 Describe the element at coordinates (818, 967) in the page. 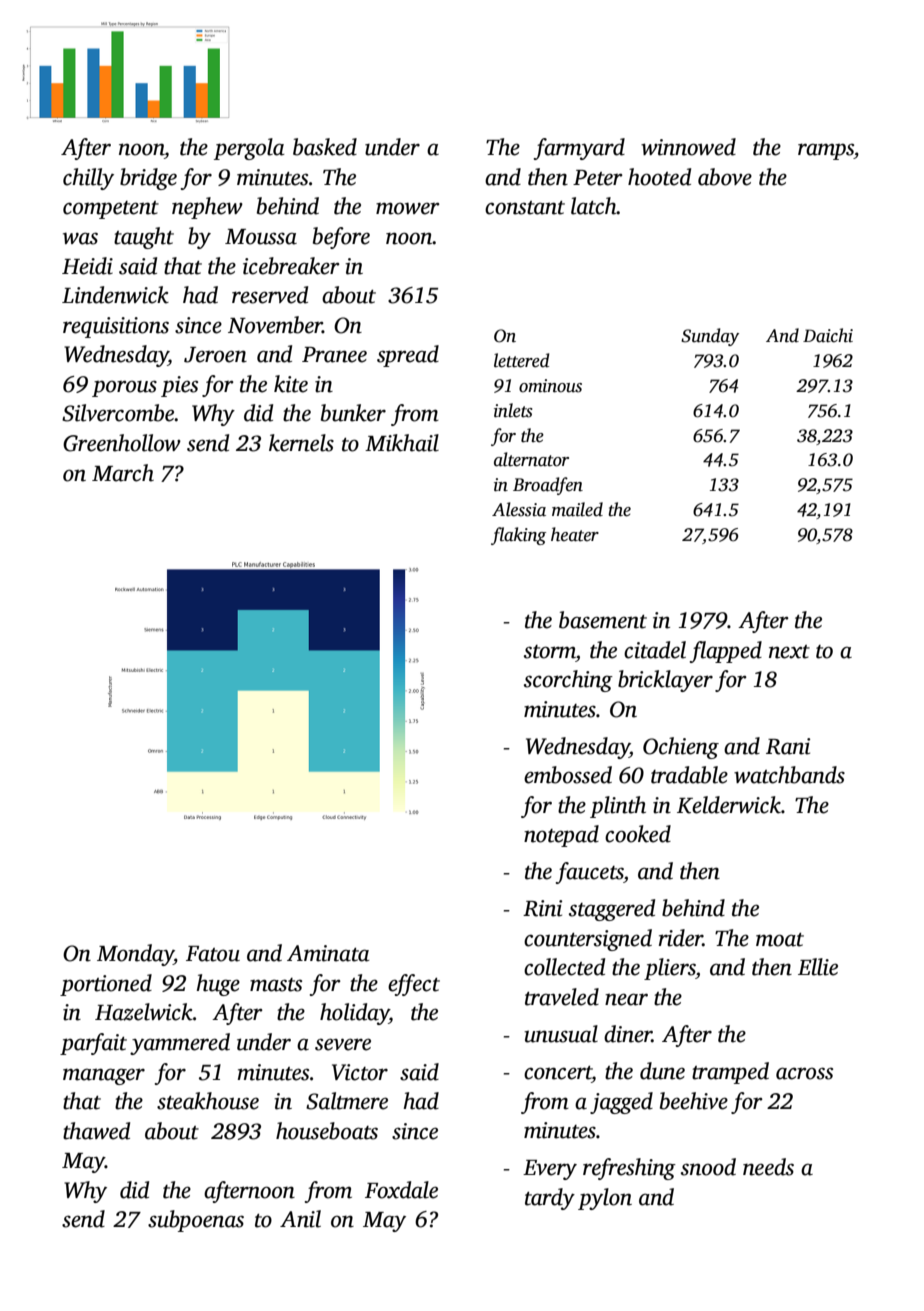

I see `Ellie` at that location.
